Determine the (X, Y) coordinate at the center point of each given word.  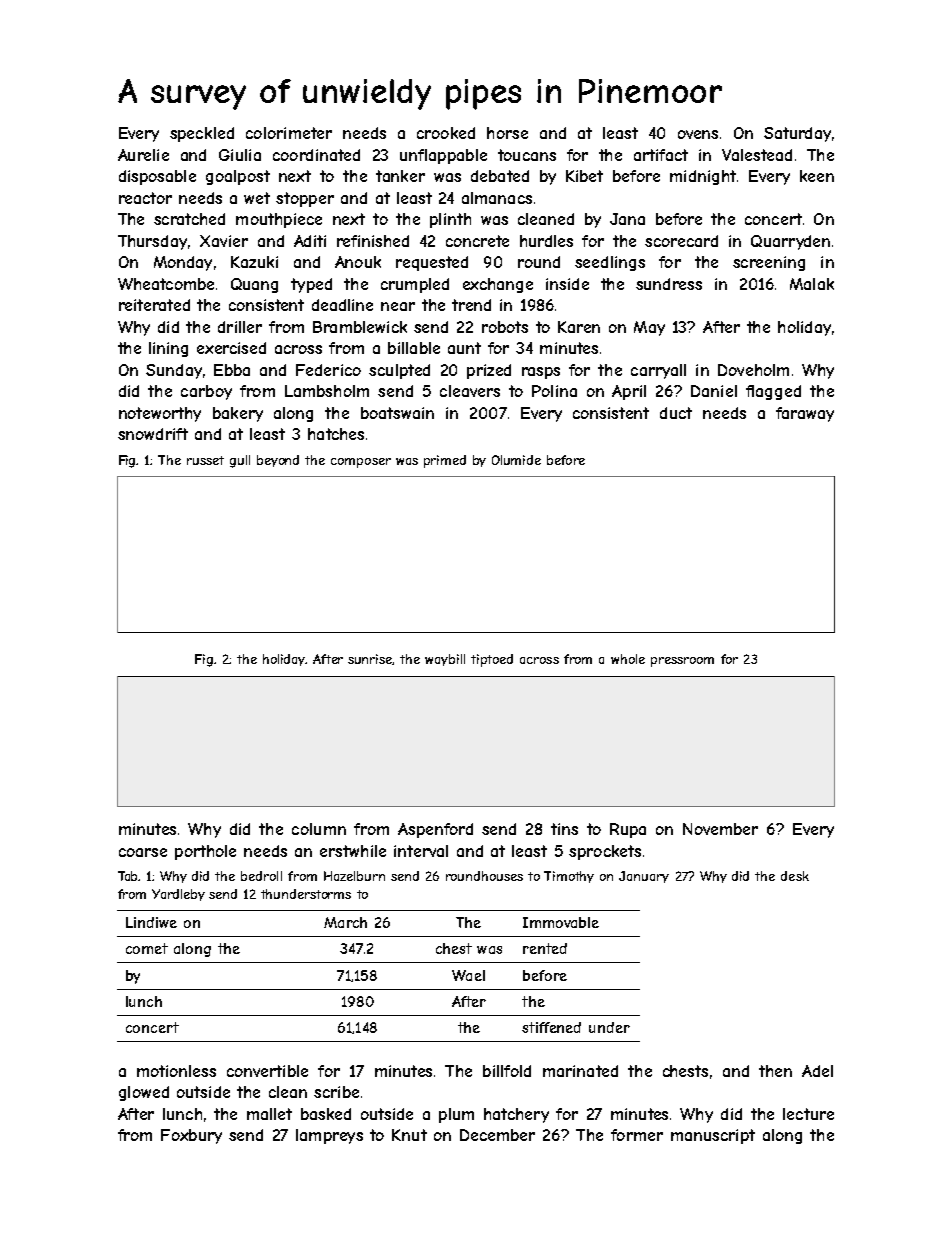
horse (507, 133)
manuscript (713, 1136)
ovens (698, 134)
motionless (176, 1071)
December (497, 1135)
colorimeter (289, 133)
